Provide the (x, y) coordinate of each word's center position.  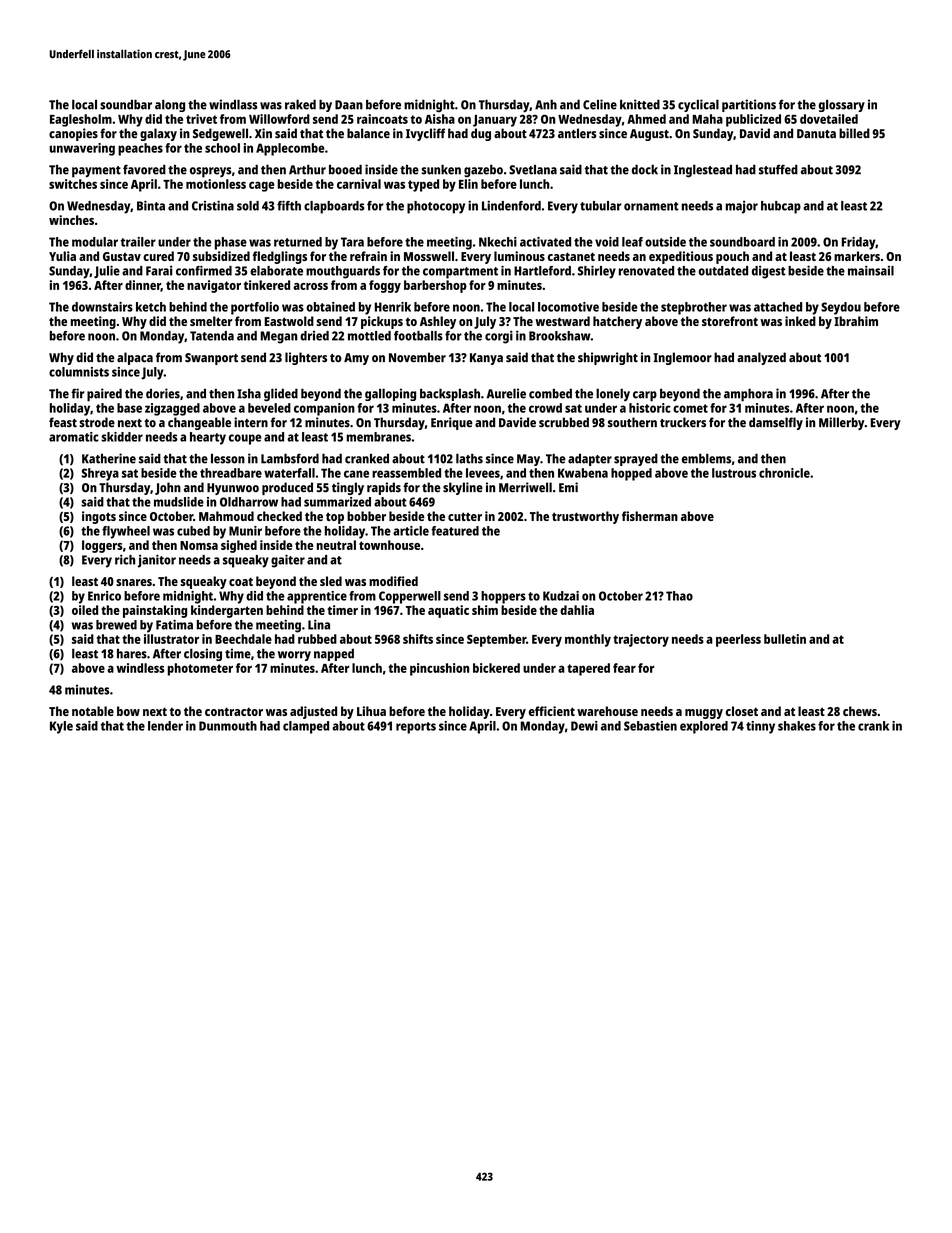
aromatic (74, 437)
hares (132, 654)
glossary (842, 106)
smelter (211, 321)
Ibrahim (856, 321)
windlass (233, 104)
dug (481, 134)
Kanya (486, 359)
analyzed (761, 358)
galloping (390, 394)
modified (393, 581)
